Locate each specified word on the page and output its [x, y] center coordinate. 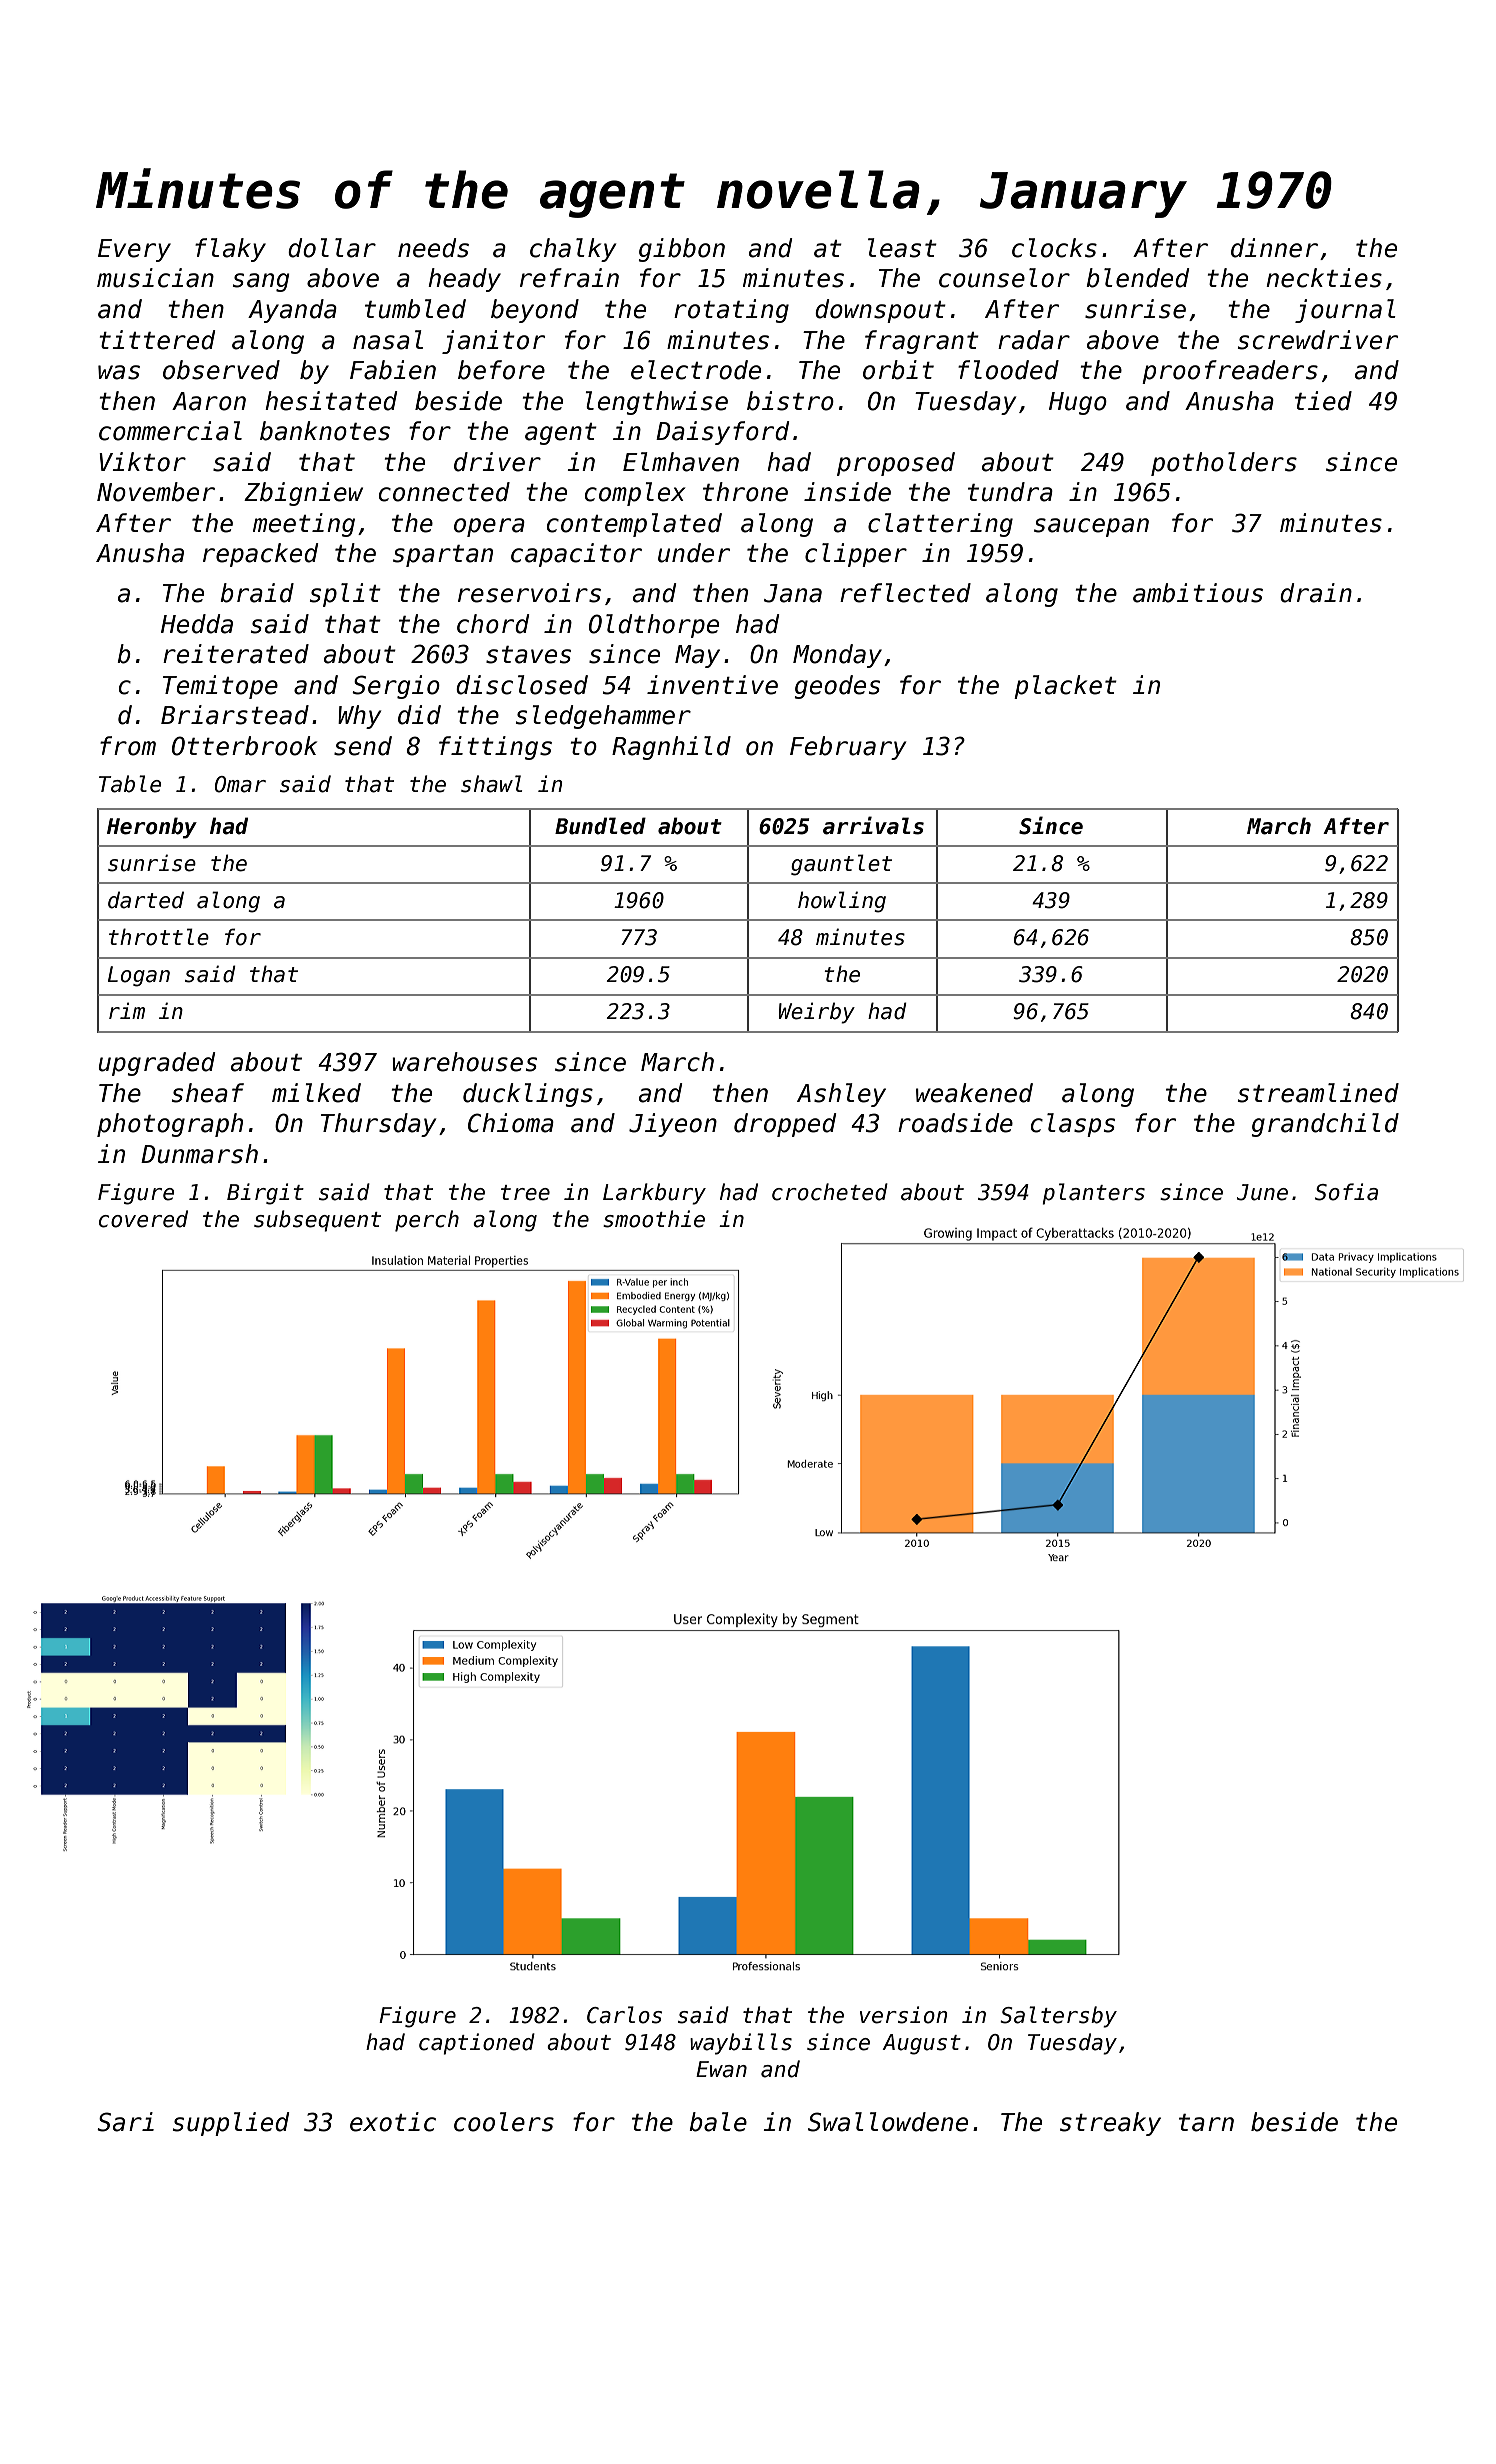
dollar [332, 248]
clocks [1054, 248]
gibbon [681, 250]
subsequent [317, 1221]
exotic [393, 2122]
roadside [955, 1123]
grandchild [1325, 1125]
